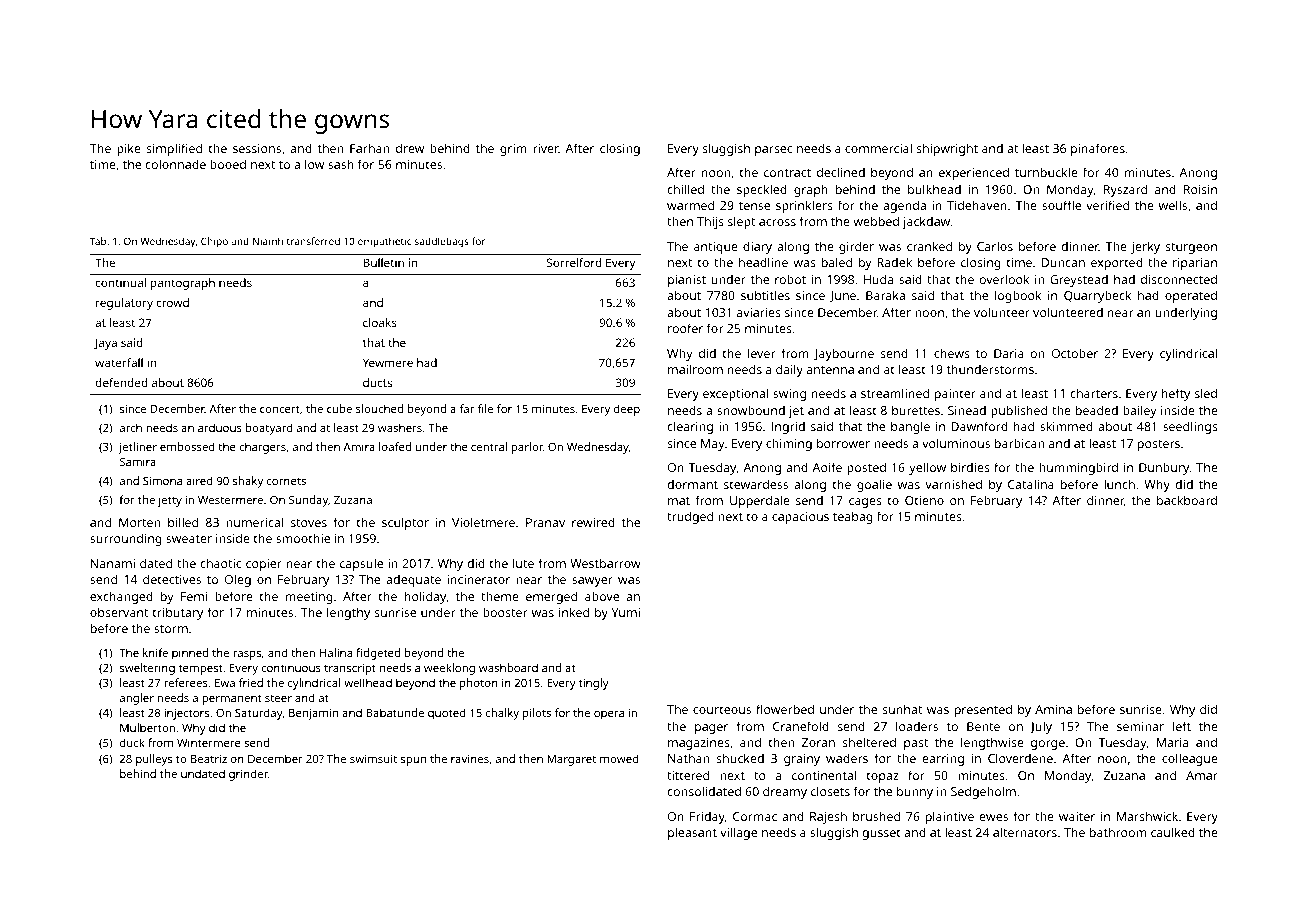 This page has width=1308, height=924. Describe the element at coordinates (690, 205) in the page. I see `warmed` at that location.
